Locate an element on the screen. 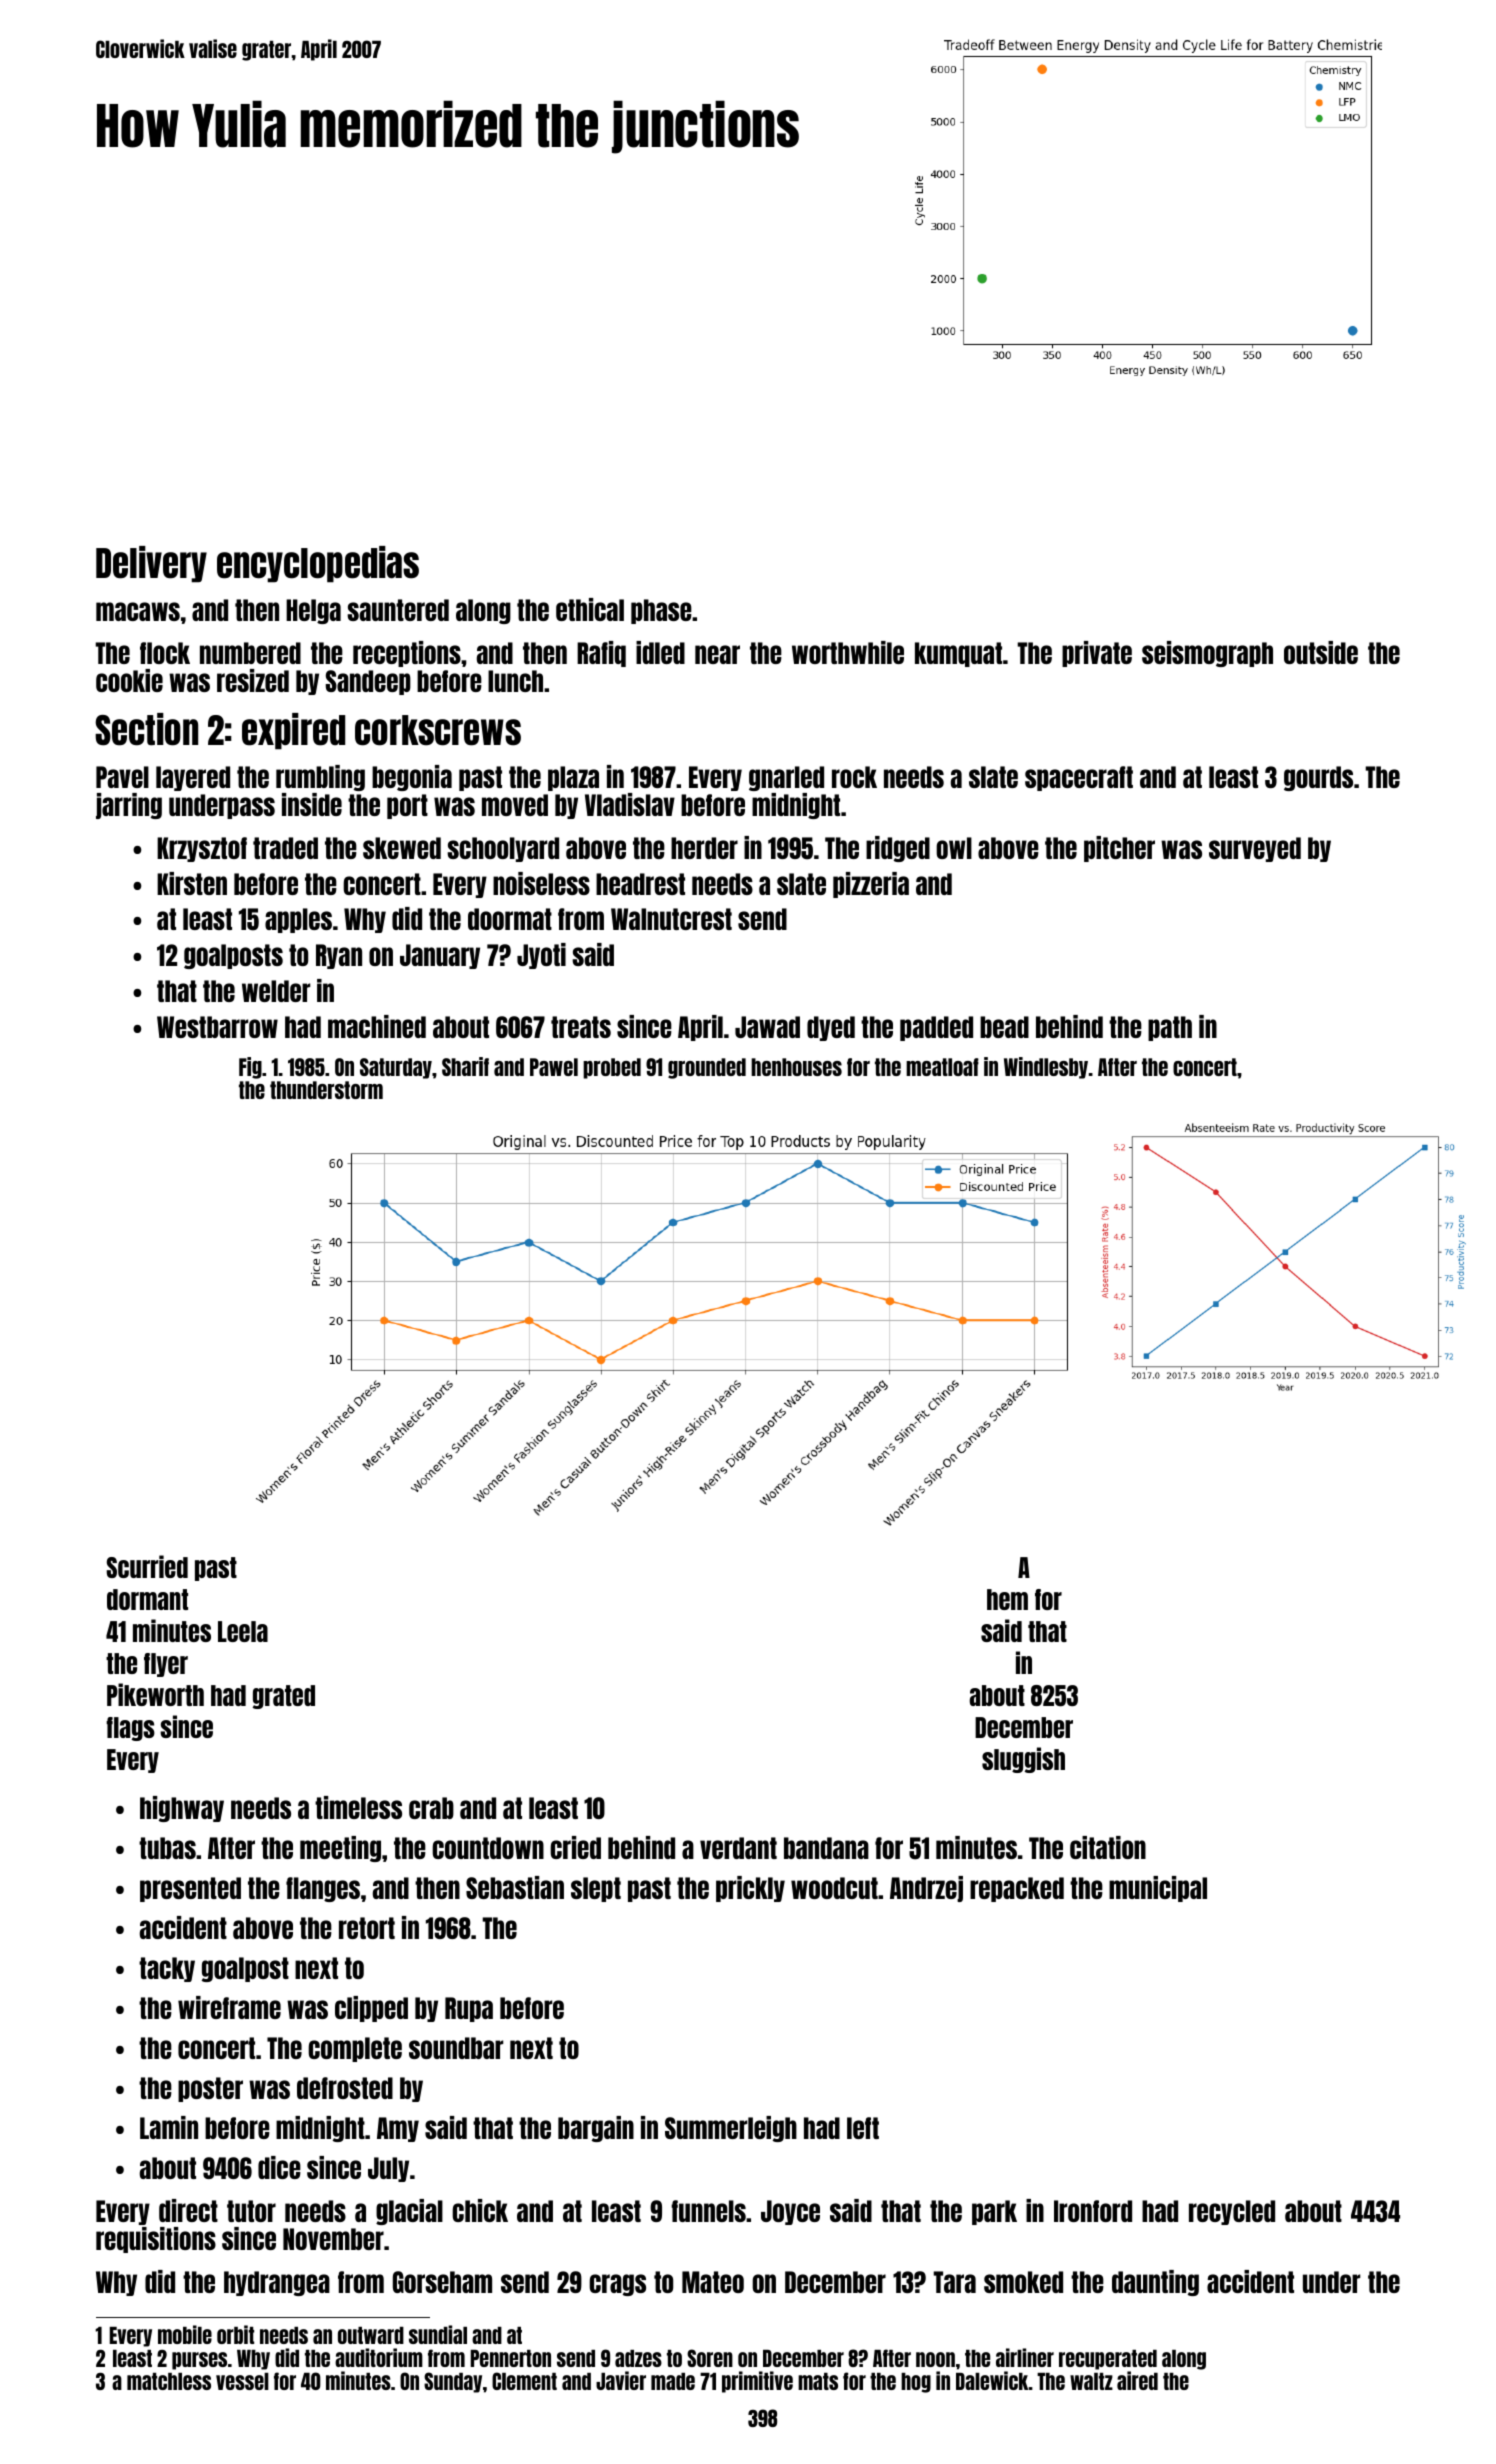 This screenshot has height=2464, width=1496. herder is located at coordinates (704, 848).
